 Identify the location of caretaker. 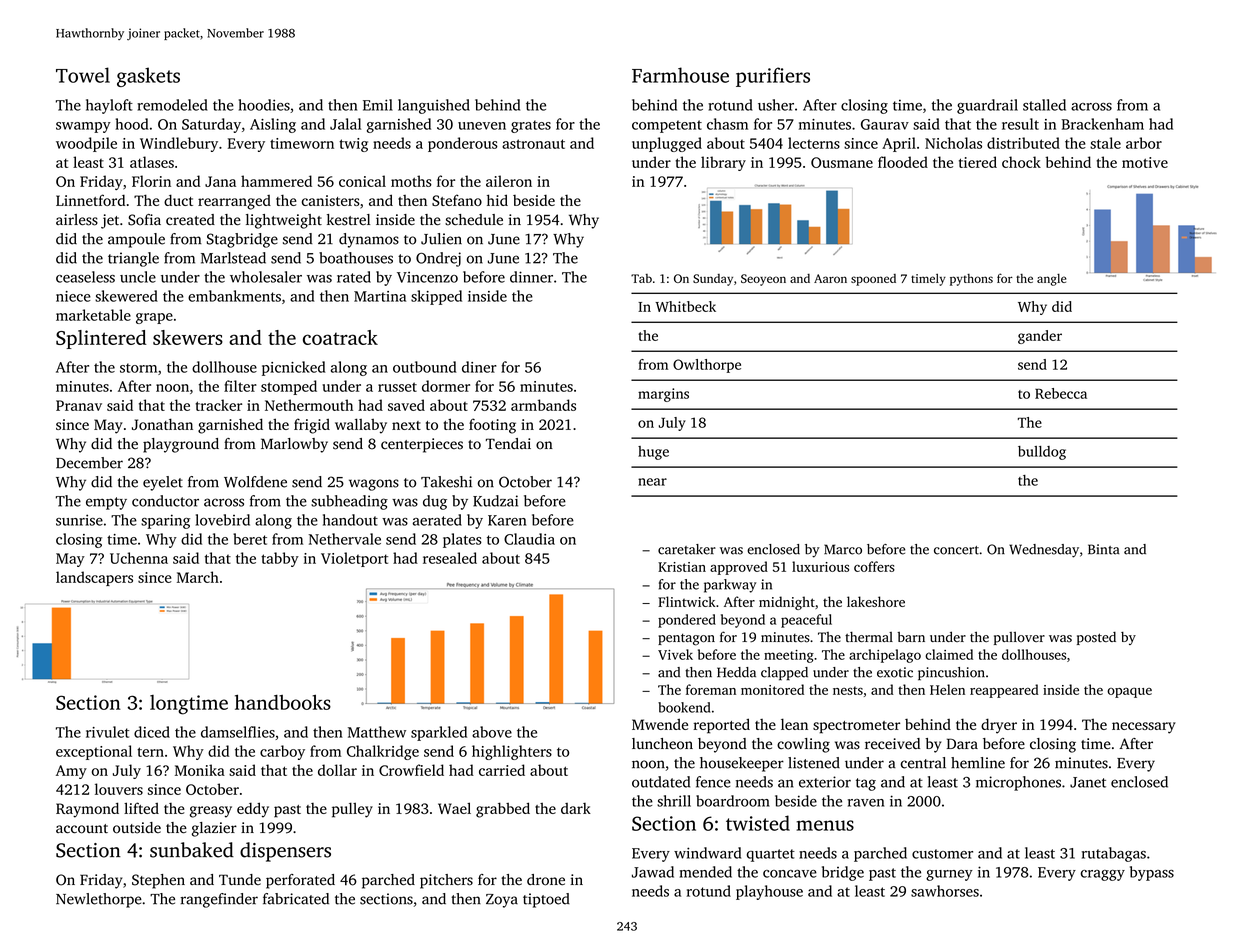
(687, 549).
